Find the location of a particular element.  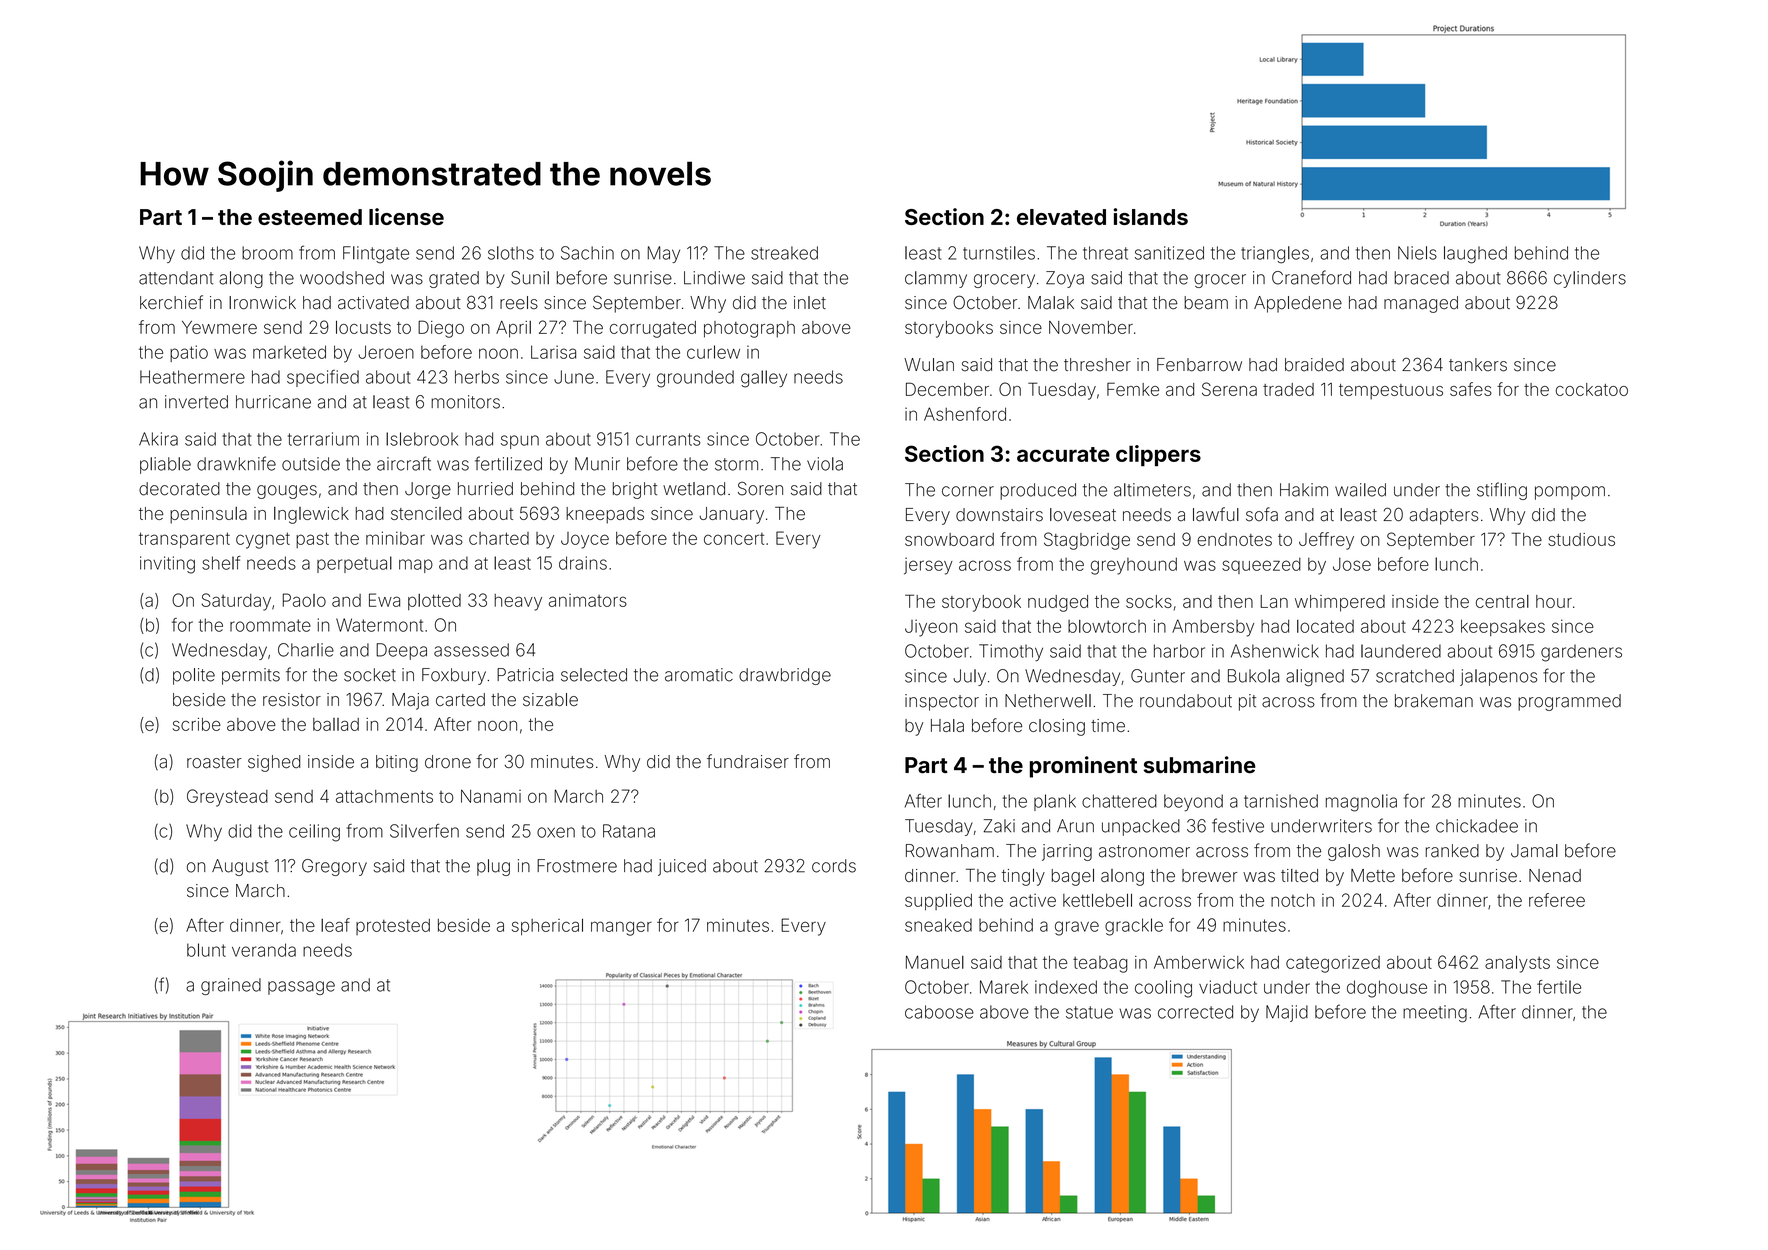

Jiyeon is located at coordinates (931, 628).
